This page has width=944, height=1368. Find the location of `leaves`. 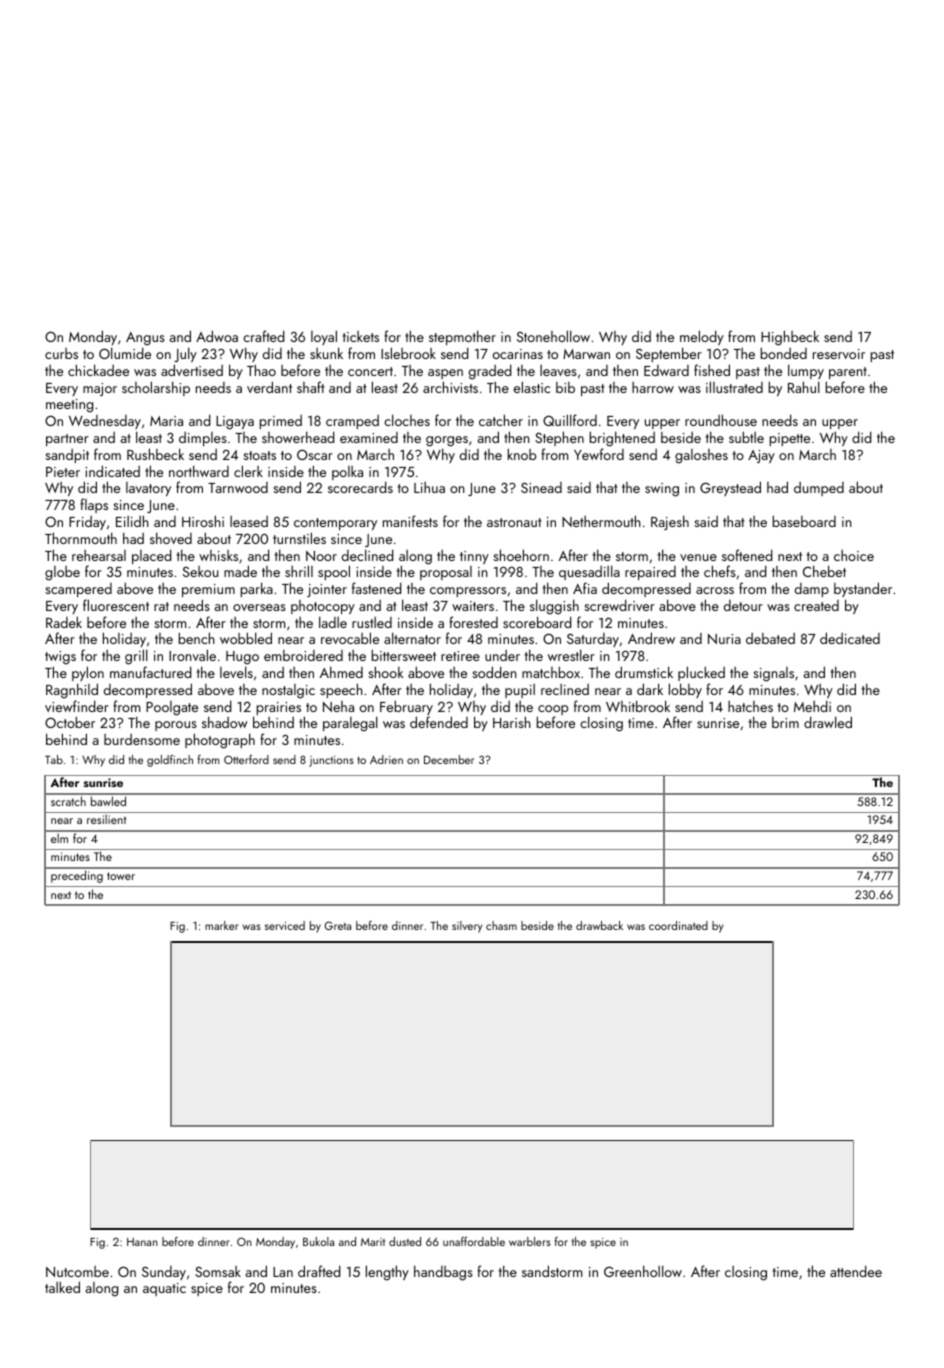

leaves is located at coordinates (558, 370).
